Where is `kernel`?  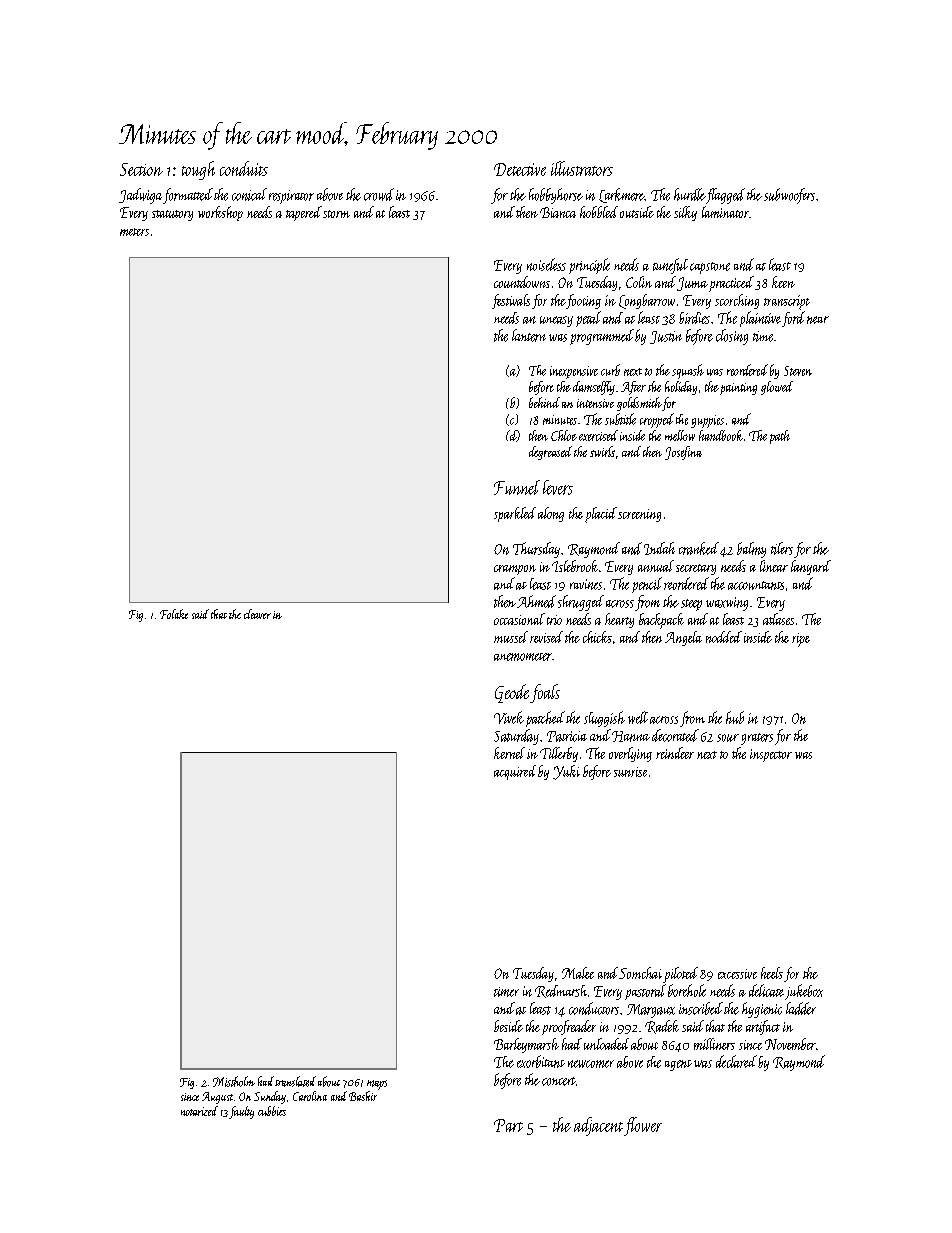 kernel is located at coordinates (509, 753).
